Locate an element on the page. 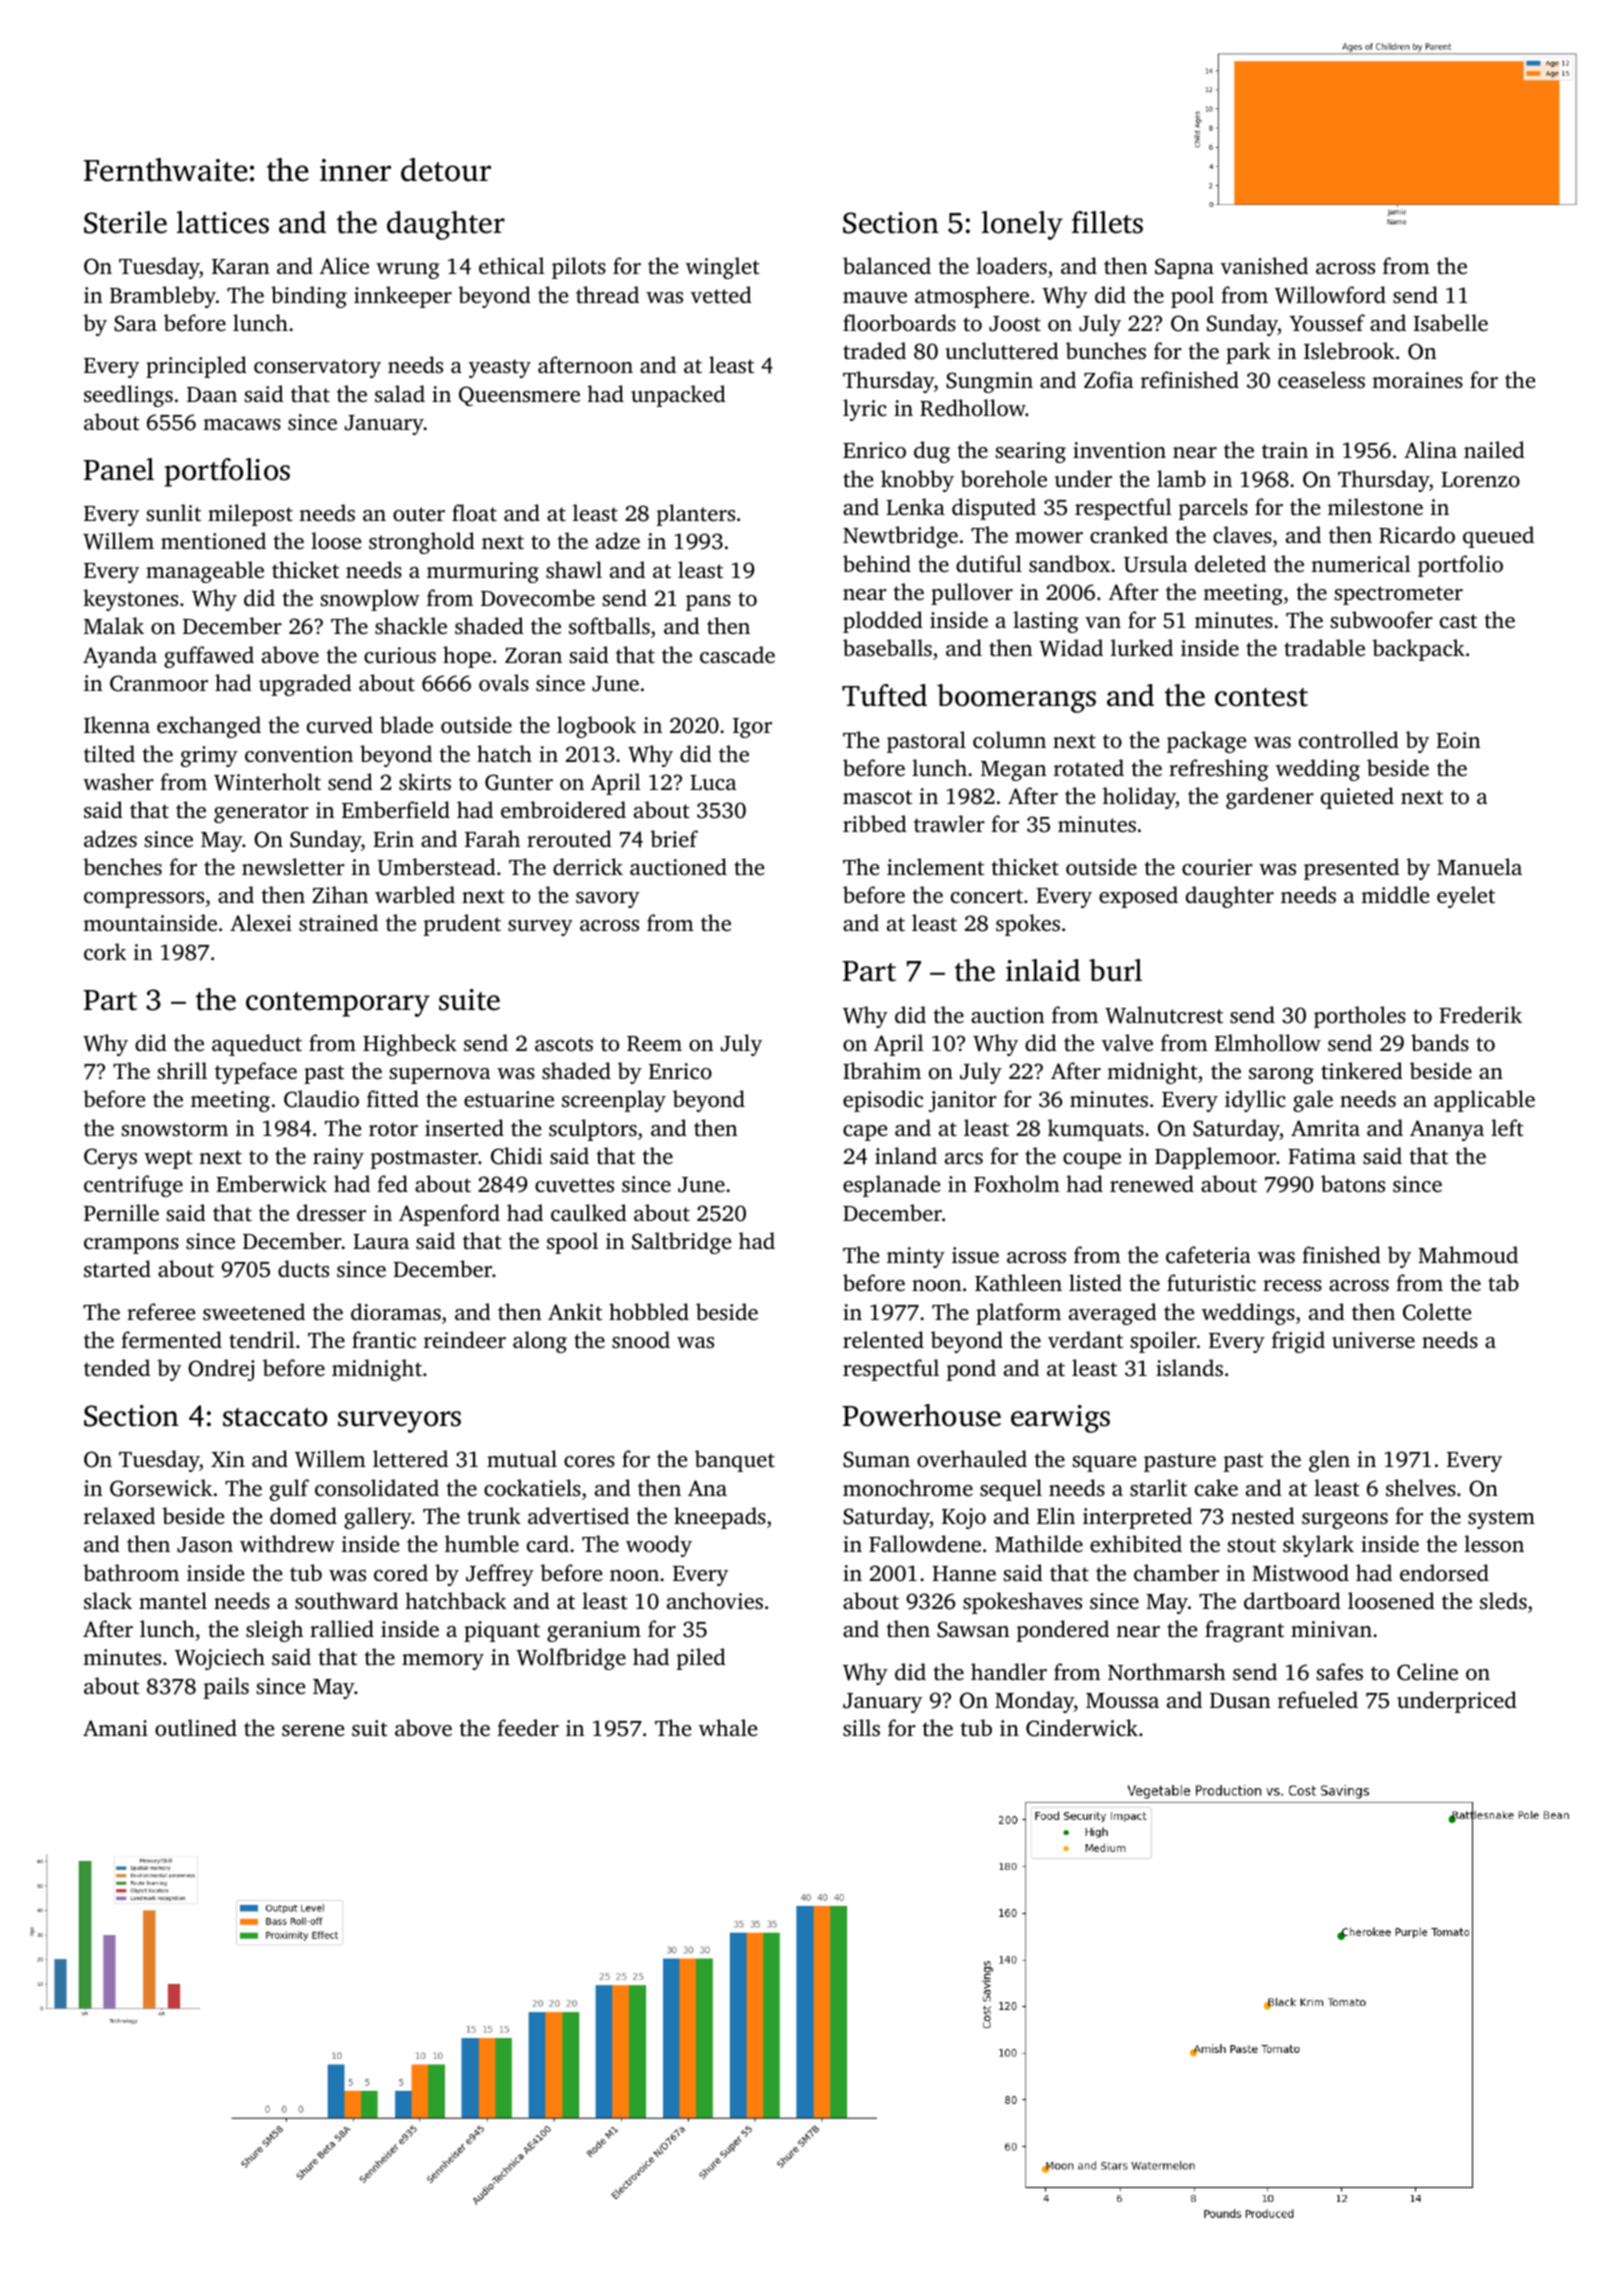  Willowford is located at coordinates (1330, 295).
